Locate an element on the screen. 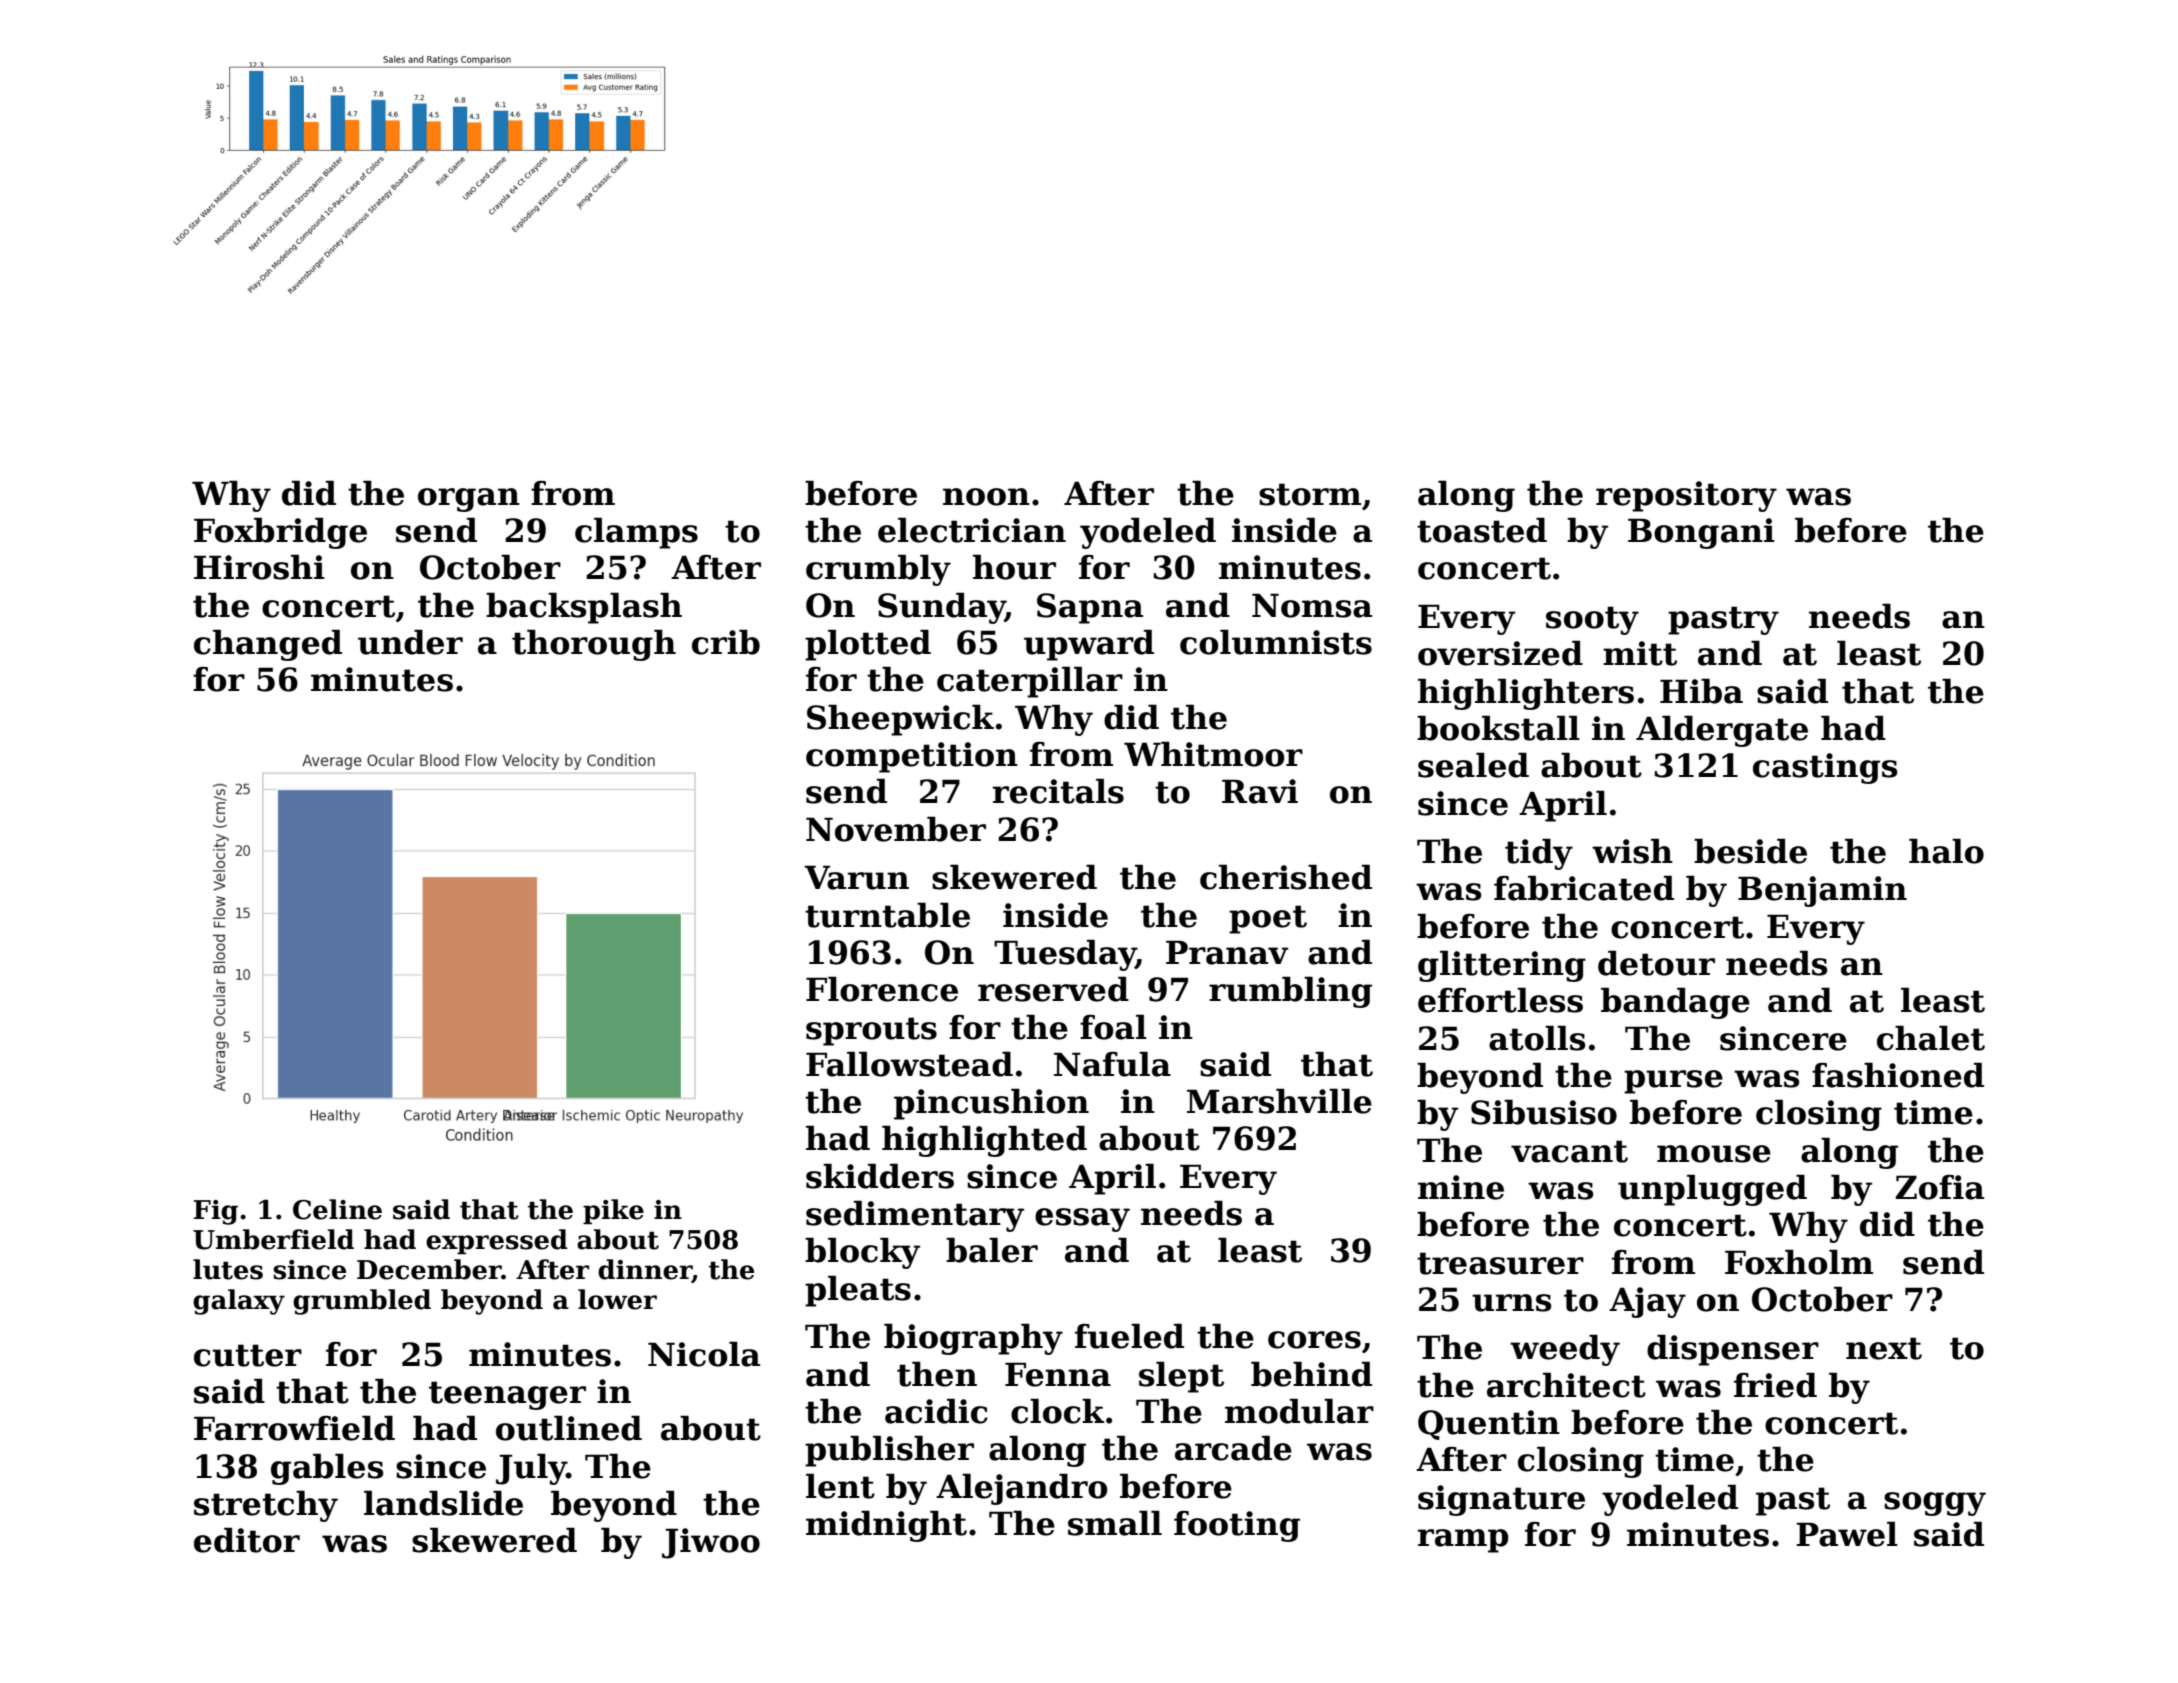  architect is located at coordinates (1566, 1385).
